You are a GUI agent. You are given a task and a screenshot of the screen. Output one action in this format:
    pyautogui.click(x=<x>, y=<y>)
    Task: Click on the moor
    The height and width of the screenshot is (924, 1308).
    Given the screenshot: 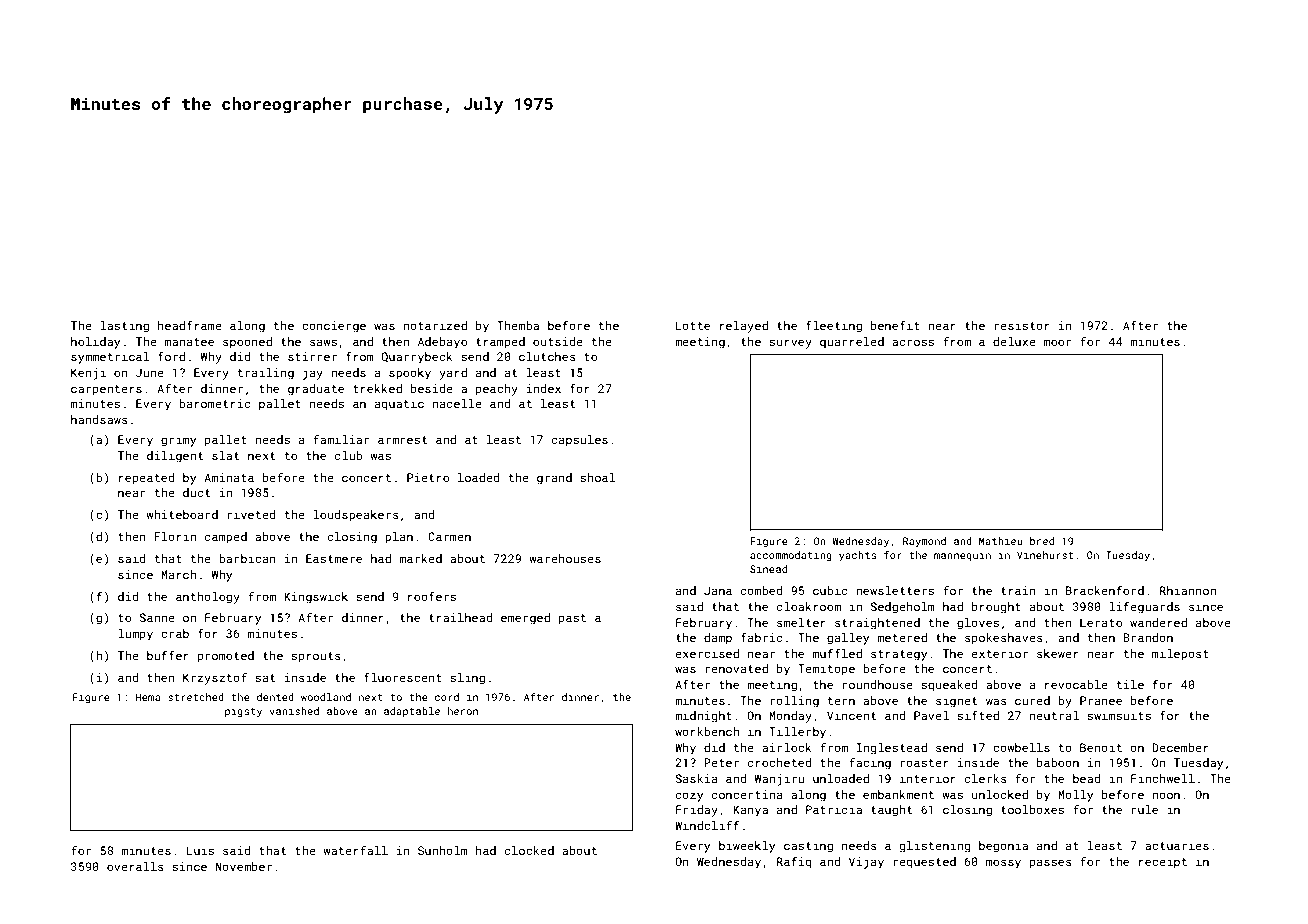 What is the action you would take?
    pyautogui.click(x=1057, y=342)
